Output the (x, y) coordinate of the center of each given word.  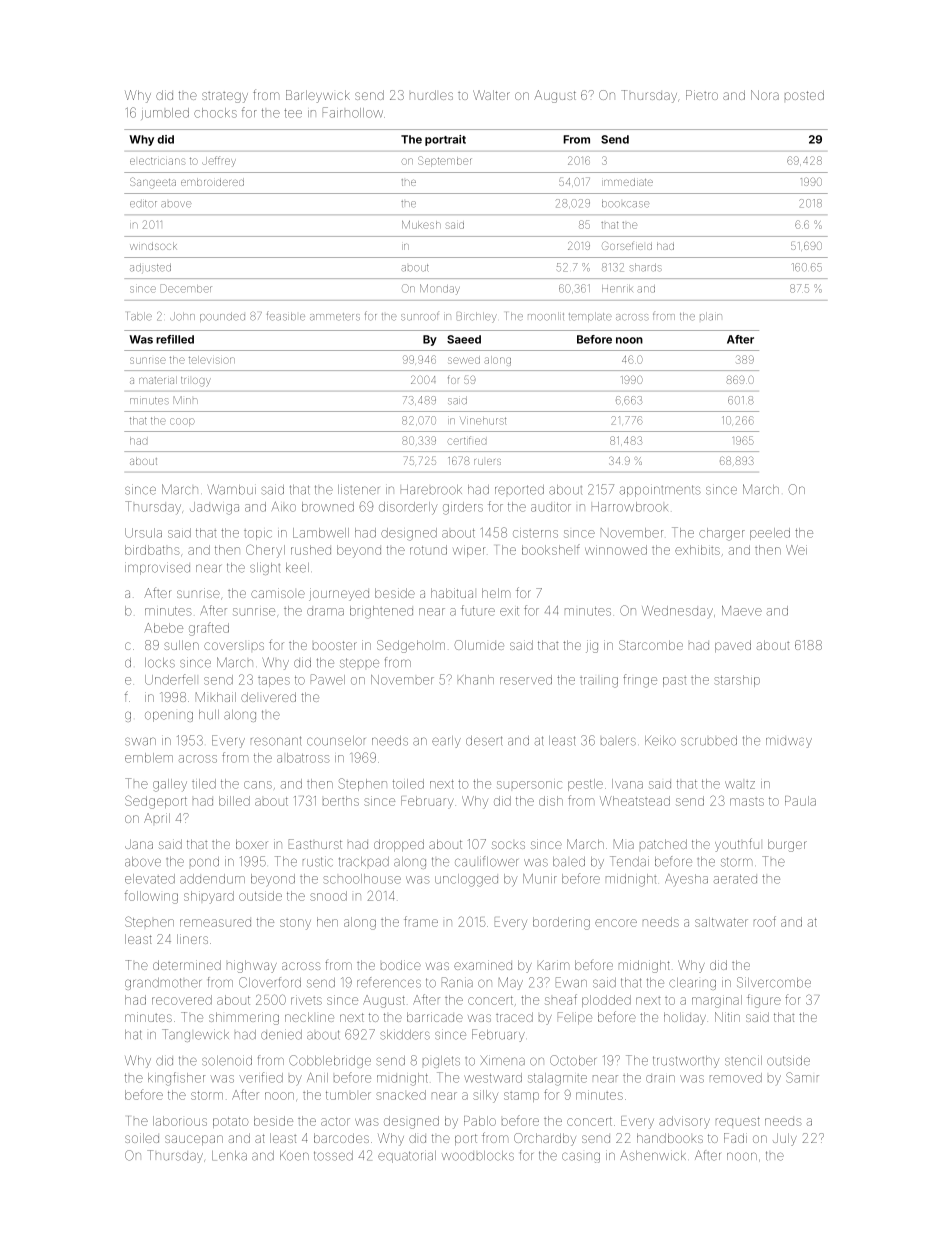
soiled (142, 1138)
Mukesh (421, 225)
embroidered (212, 182)
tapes (274, 682)
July (785, 1139)
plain (711, 316)
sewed (464, 360)
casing (581, 1157)
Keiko (660, 740)
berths (341, 801)
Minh (186, 400)
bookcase (625, 204)
